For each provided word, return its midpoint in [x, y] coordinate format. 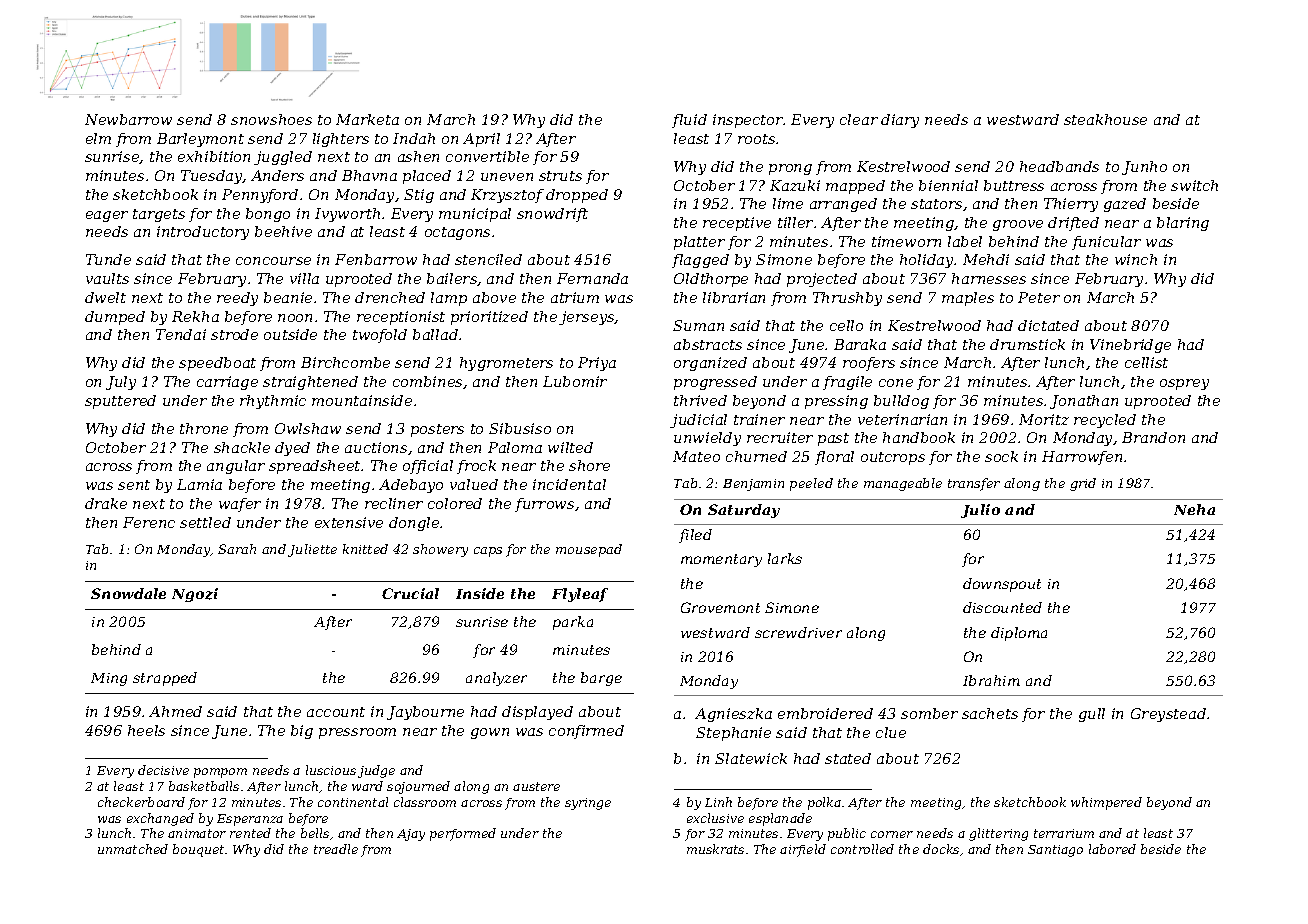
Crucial [410, 593]
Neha [1194, 509]
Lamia [199, 484]
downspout [1002, 585]
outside [290, 334]
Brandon [1153, 437]
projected [822, 280]
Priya [597, 364]
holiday [927, 261]
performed [463, 834]
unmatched [133, 849]
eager [107, 216]
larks [785, 558]
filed [695, 536]
